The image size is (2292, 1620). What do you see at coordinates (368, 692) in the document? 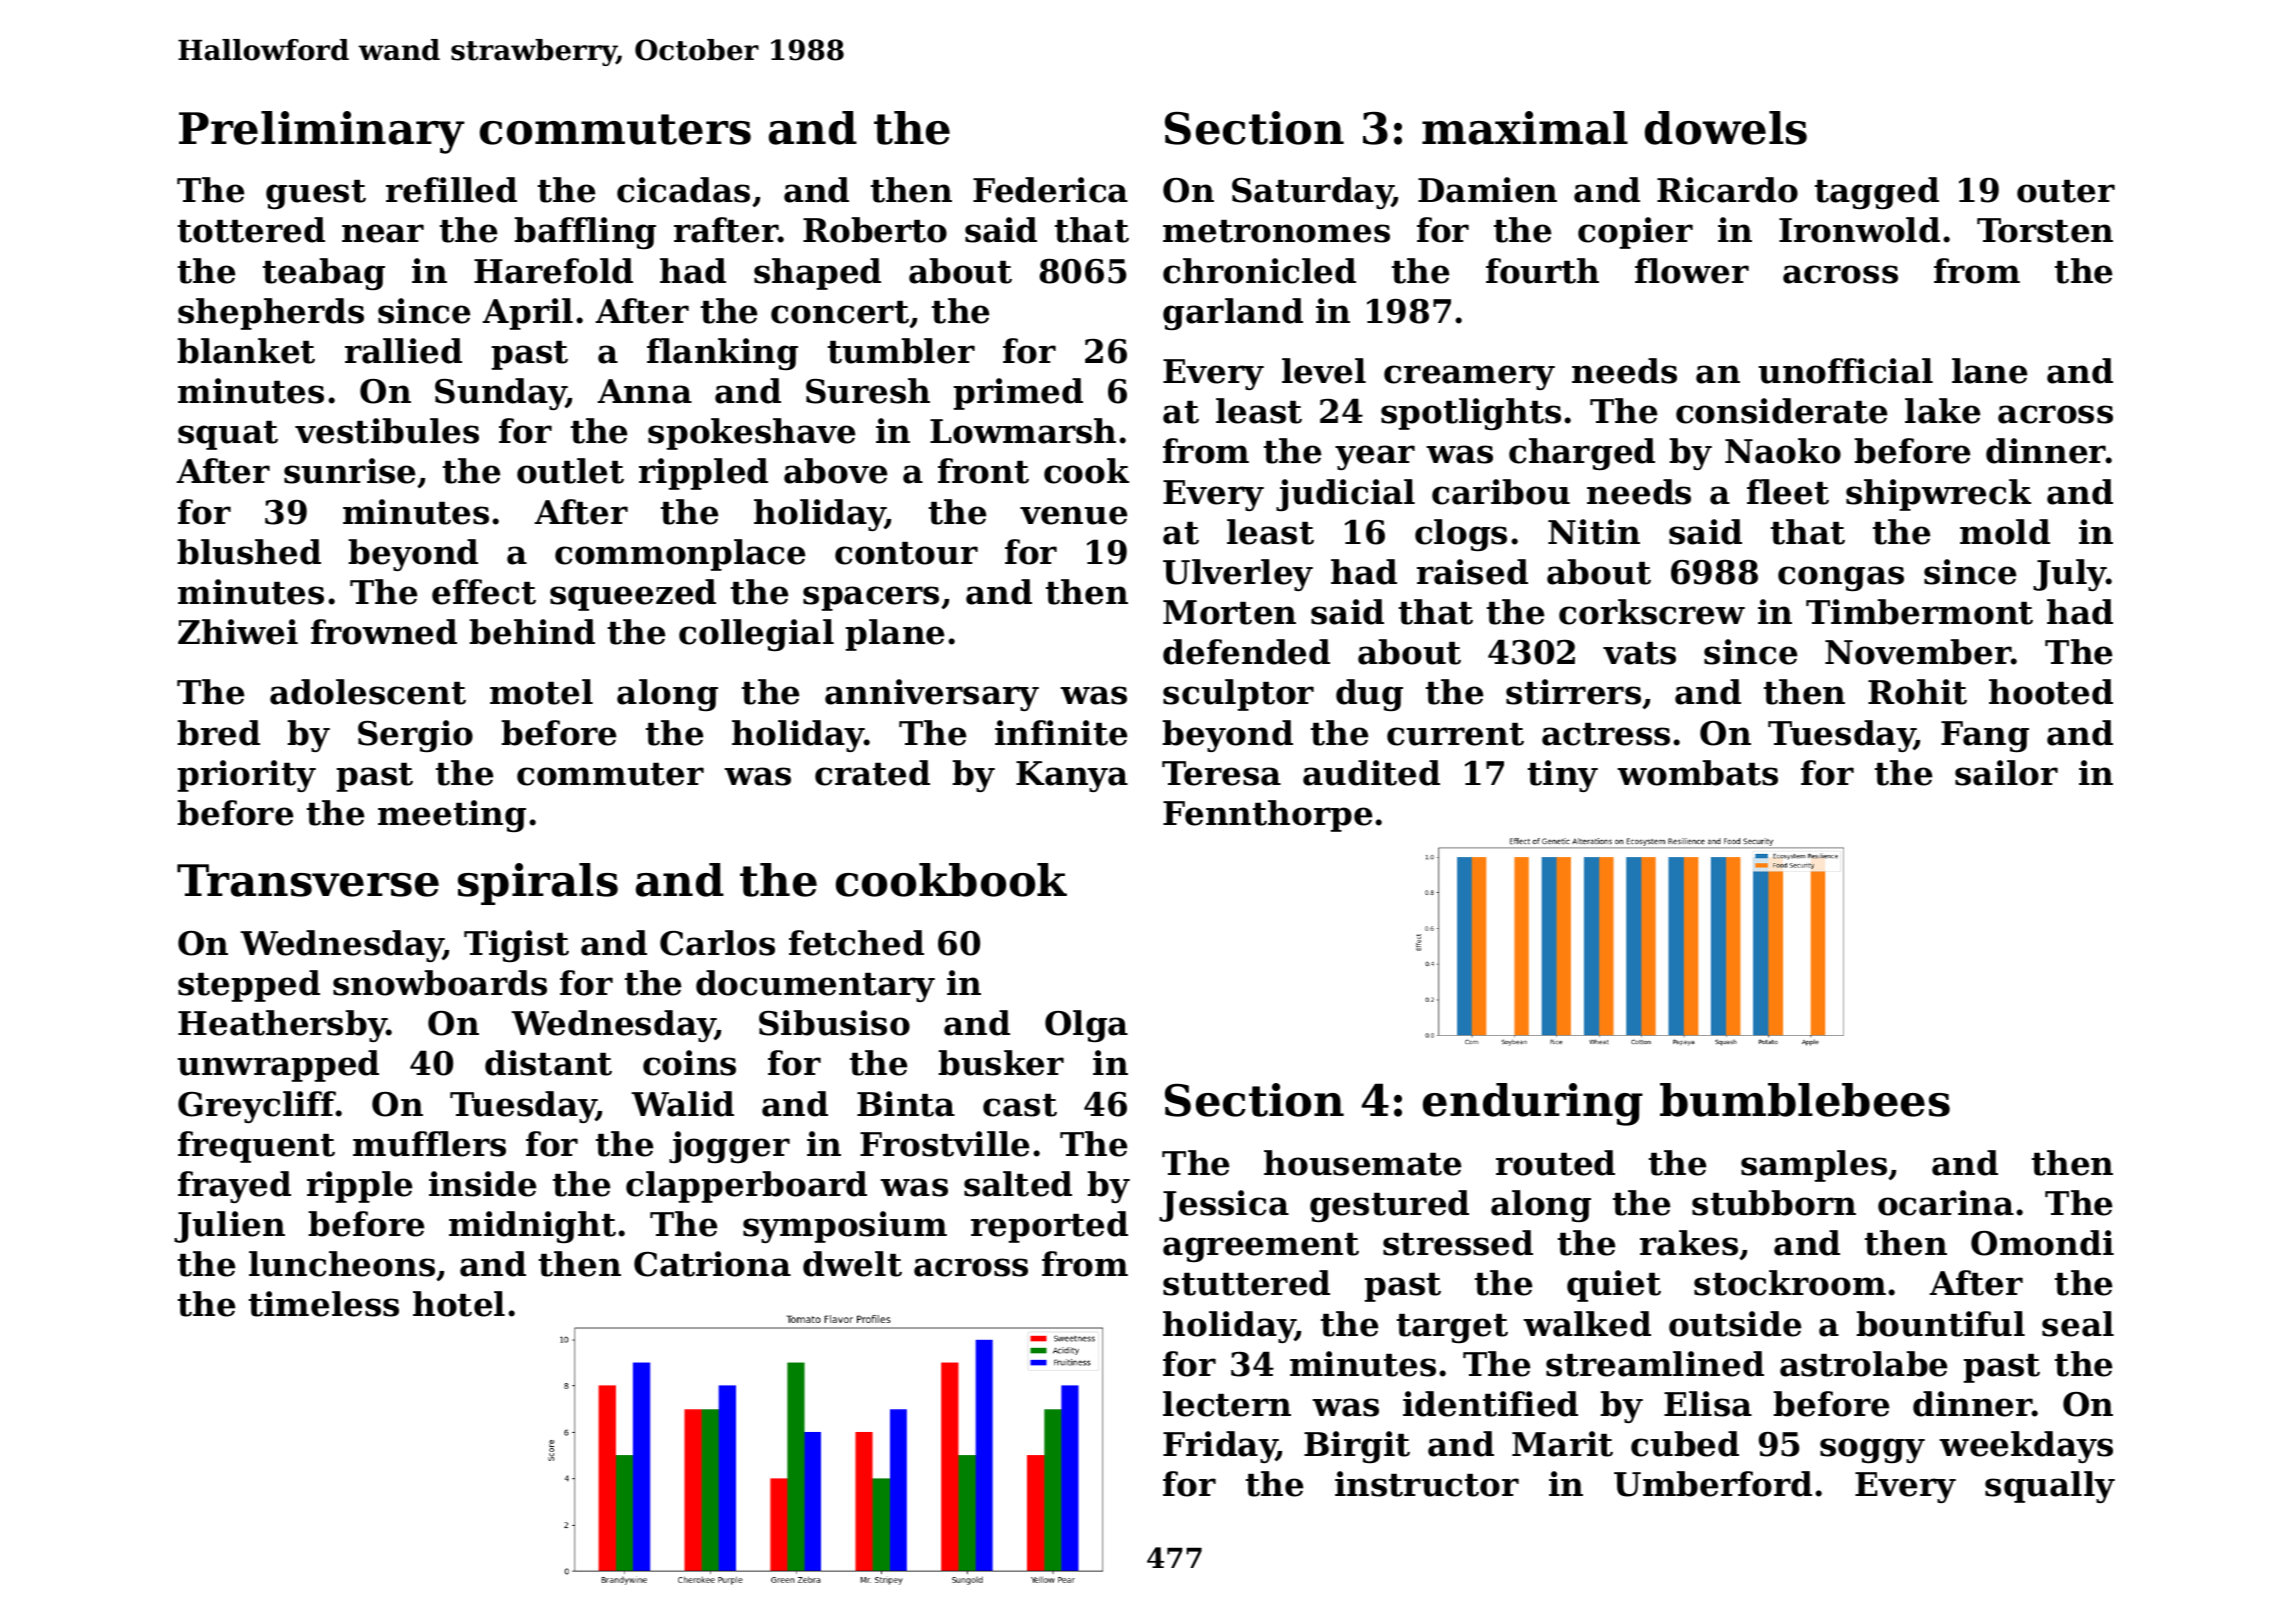
I see `adolescent` at bounding box center [368, 692].
